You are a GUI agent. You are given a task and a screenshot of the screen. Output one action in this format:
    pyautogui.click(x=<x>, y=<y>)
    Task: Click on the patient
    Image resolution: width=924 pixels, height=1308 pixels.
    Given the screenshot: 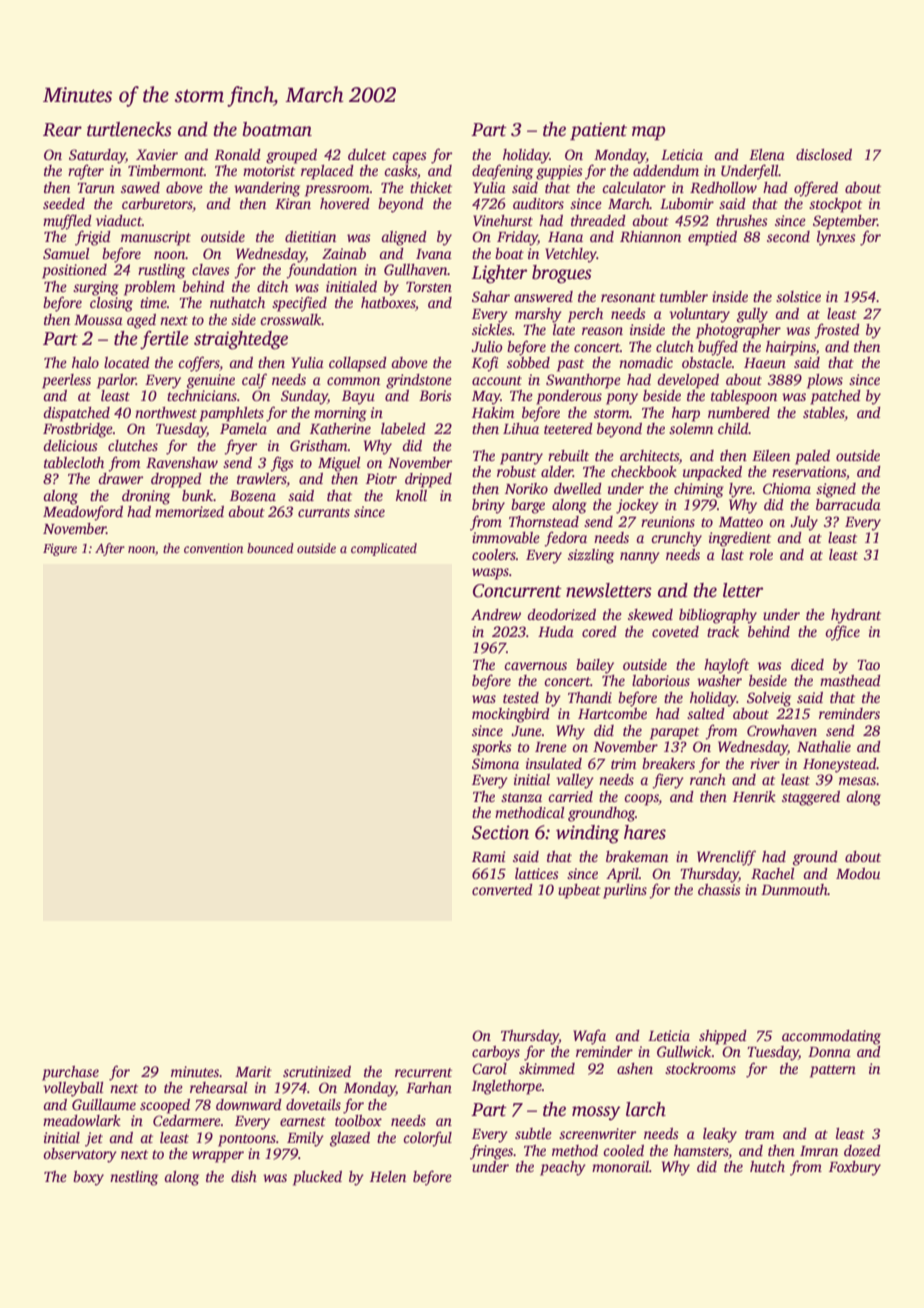 What is the action you would take?
    pyautogui.click(x=598, y=131)
